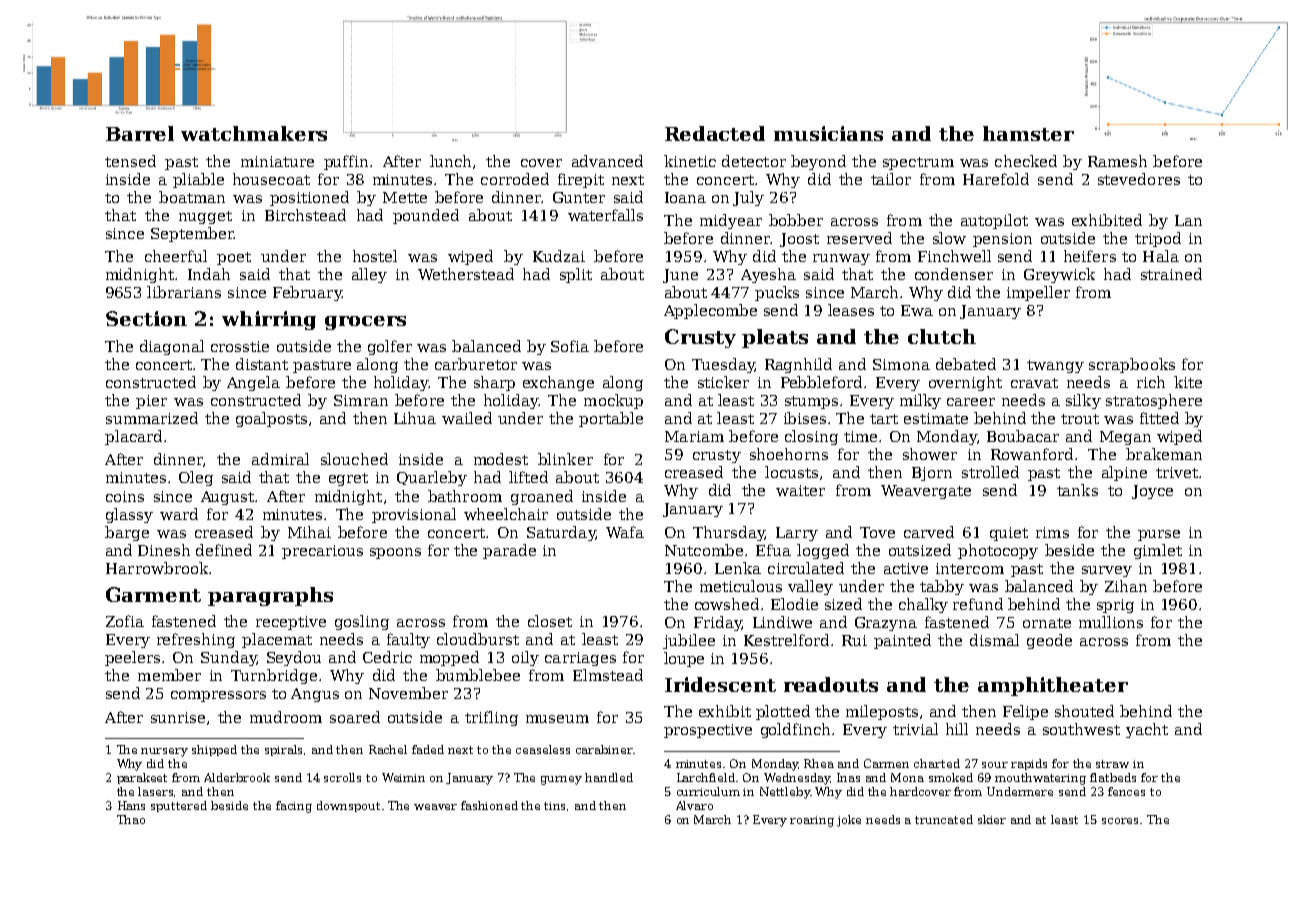 Image resolution: width=1308 pixels, height=924 pixels. I want to click on hamster, so click(1028, 133).
